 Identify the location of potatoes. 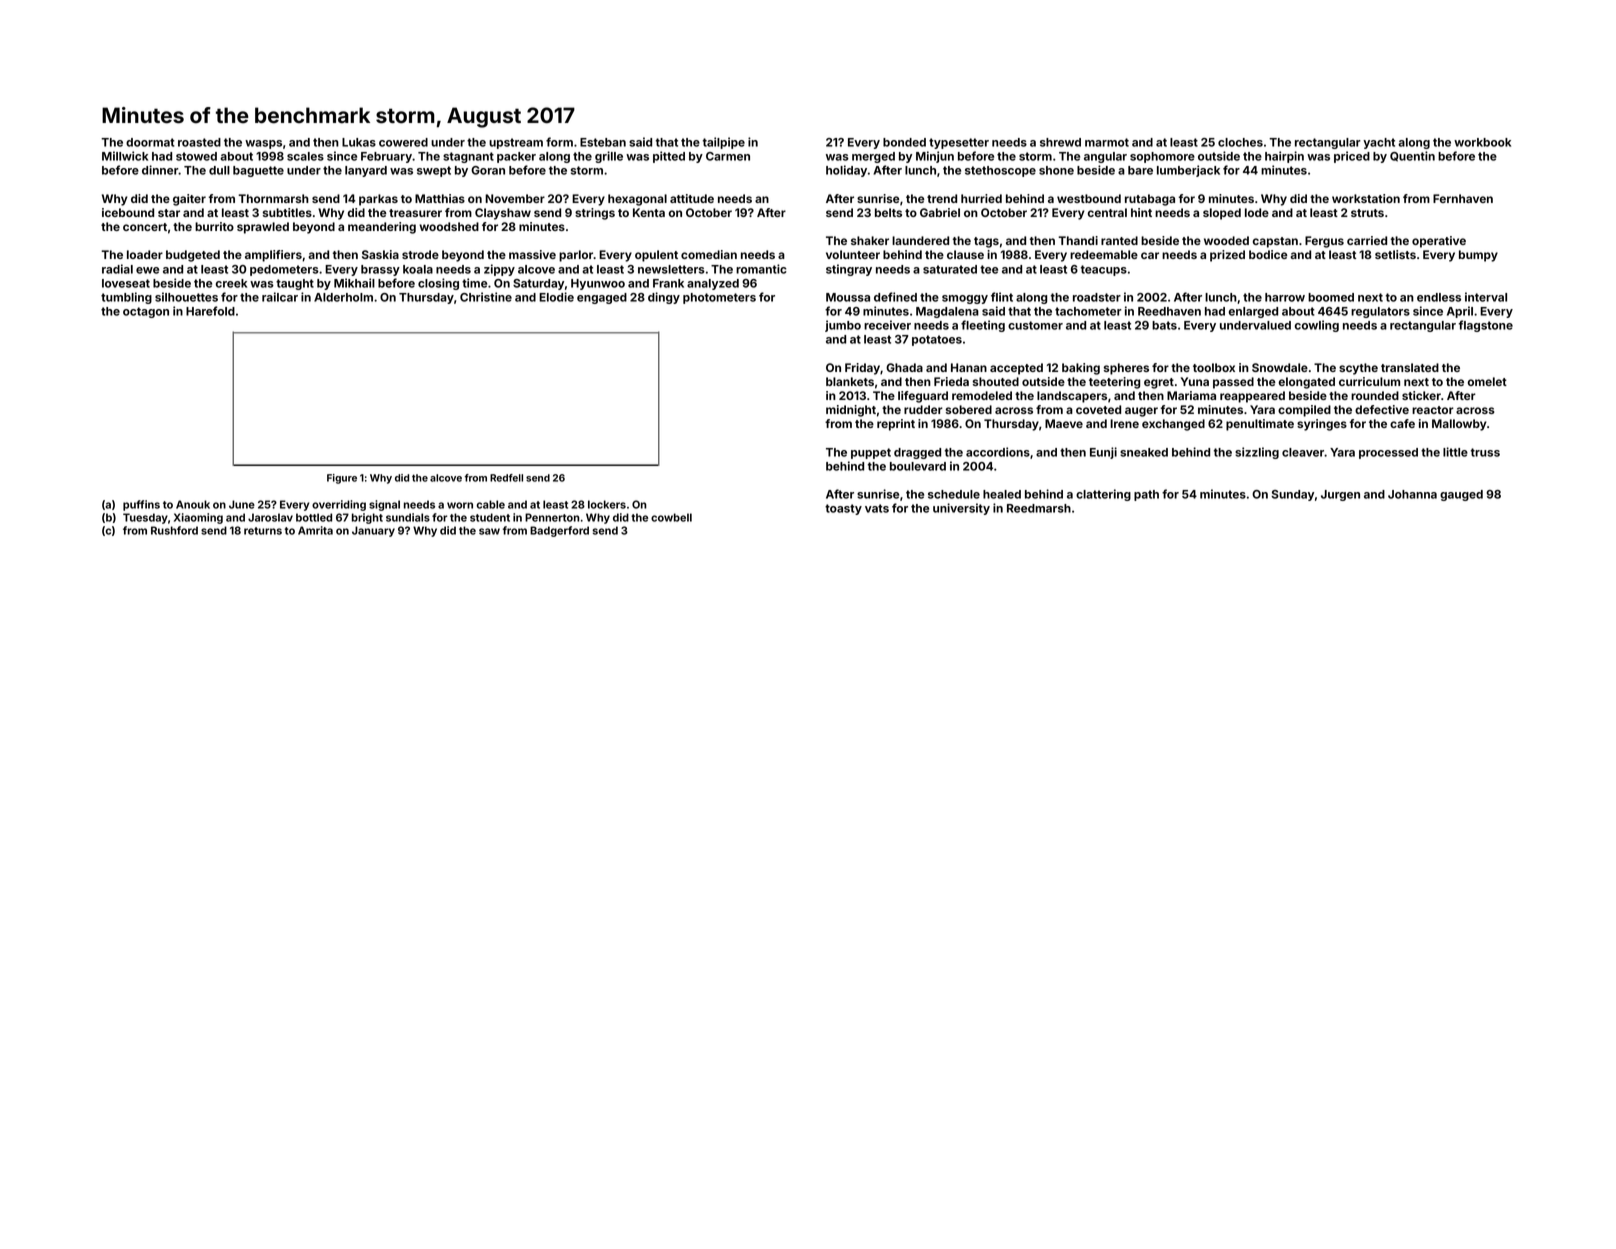
(937, 340).
